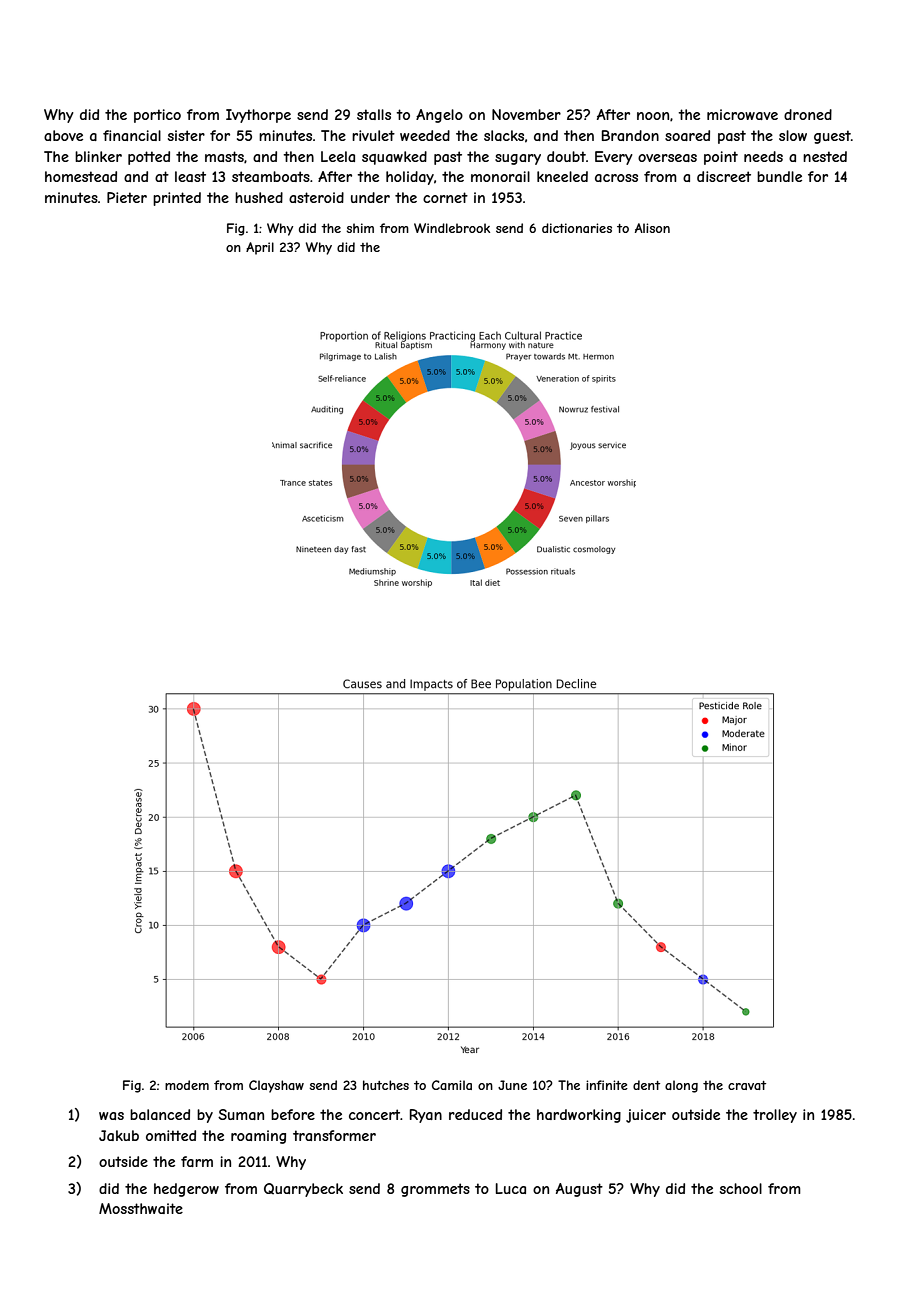 The image size is (908, 1316). I want to click on Jakub, so click(119, 1135).
